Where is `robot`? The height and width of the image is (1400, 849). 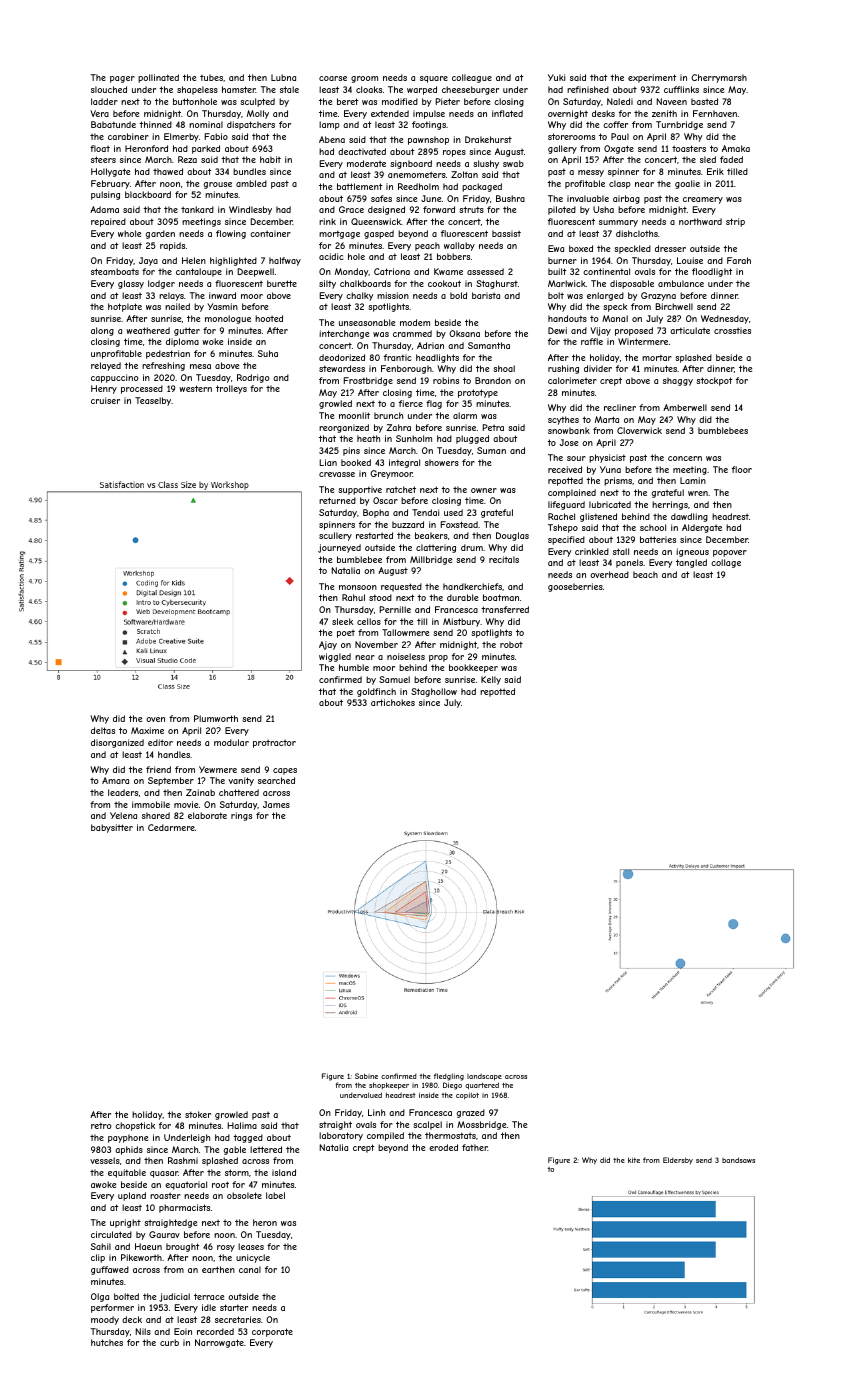 robot is located at coordinates (511, 644).
